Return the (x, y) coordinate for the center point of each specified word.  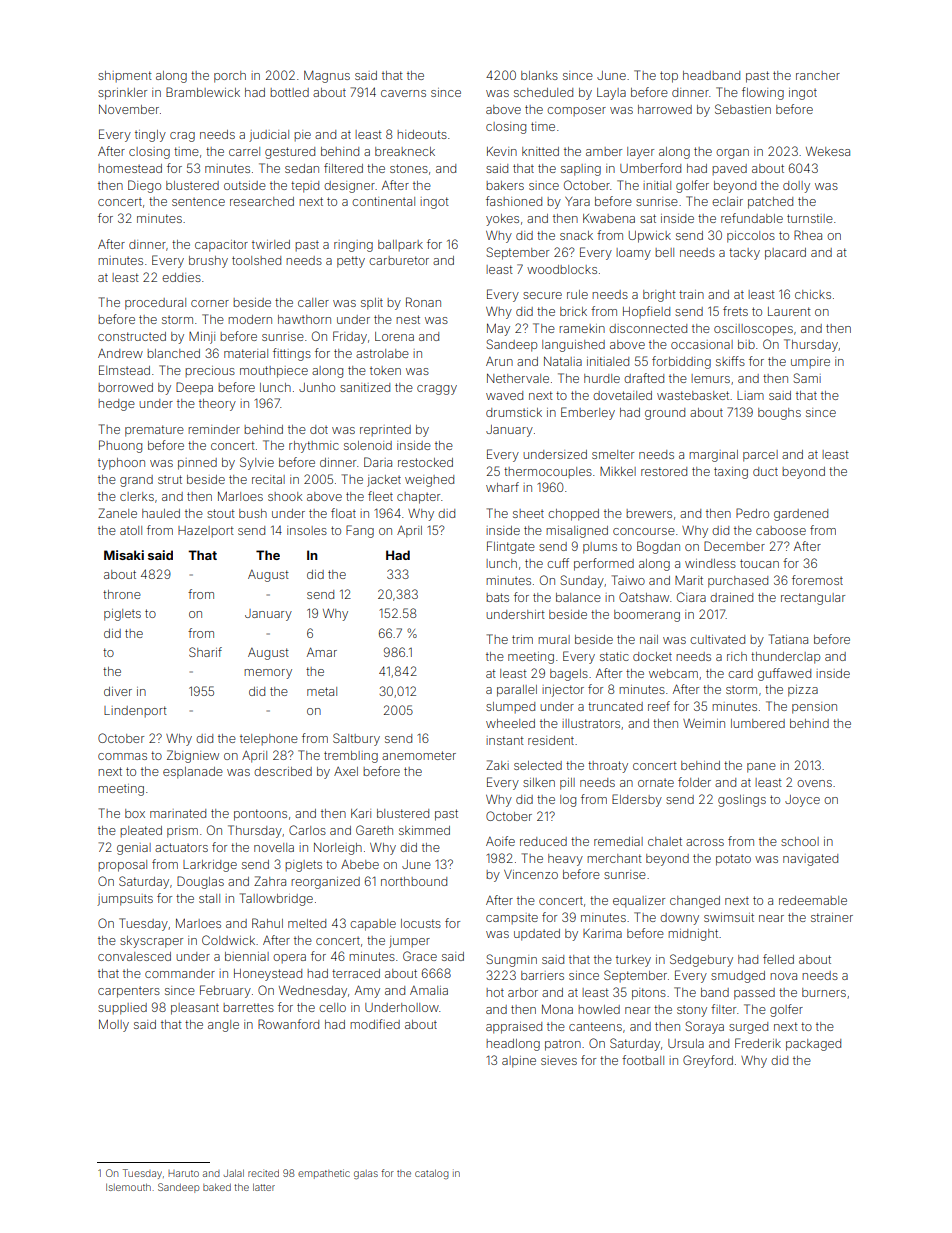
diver (118, 691)
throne (122, 594)
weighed (429, 481)
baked (217, 1187)
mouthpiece (274, 372)
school (800, 841)
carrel (244, 151)
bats (497, 597)
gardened (801, 515)
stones (409, 168)
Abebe (360, 864)
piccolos (751, 237)
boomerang (647, 616)
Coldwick (228, 940)
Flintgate (511, 547)
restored (664, 471)
